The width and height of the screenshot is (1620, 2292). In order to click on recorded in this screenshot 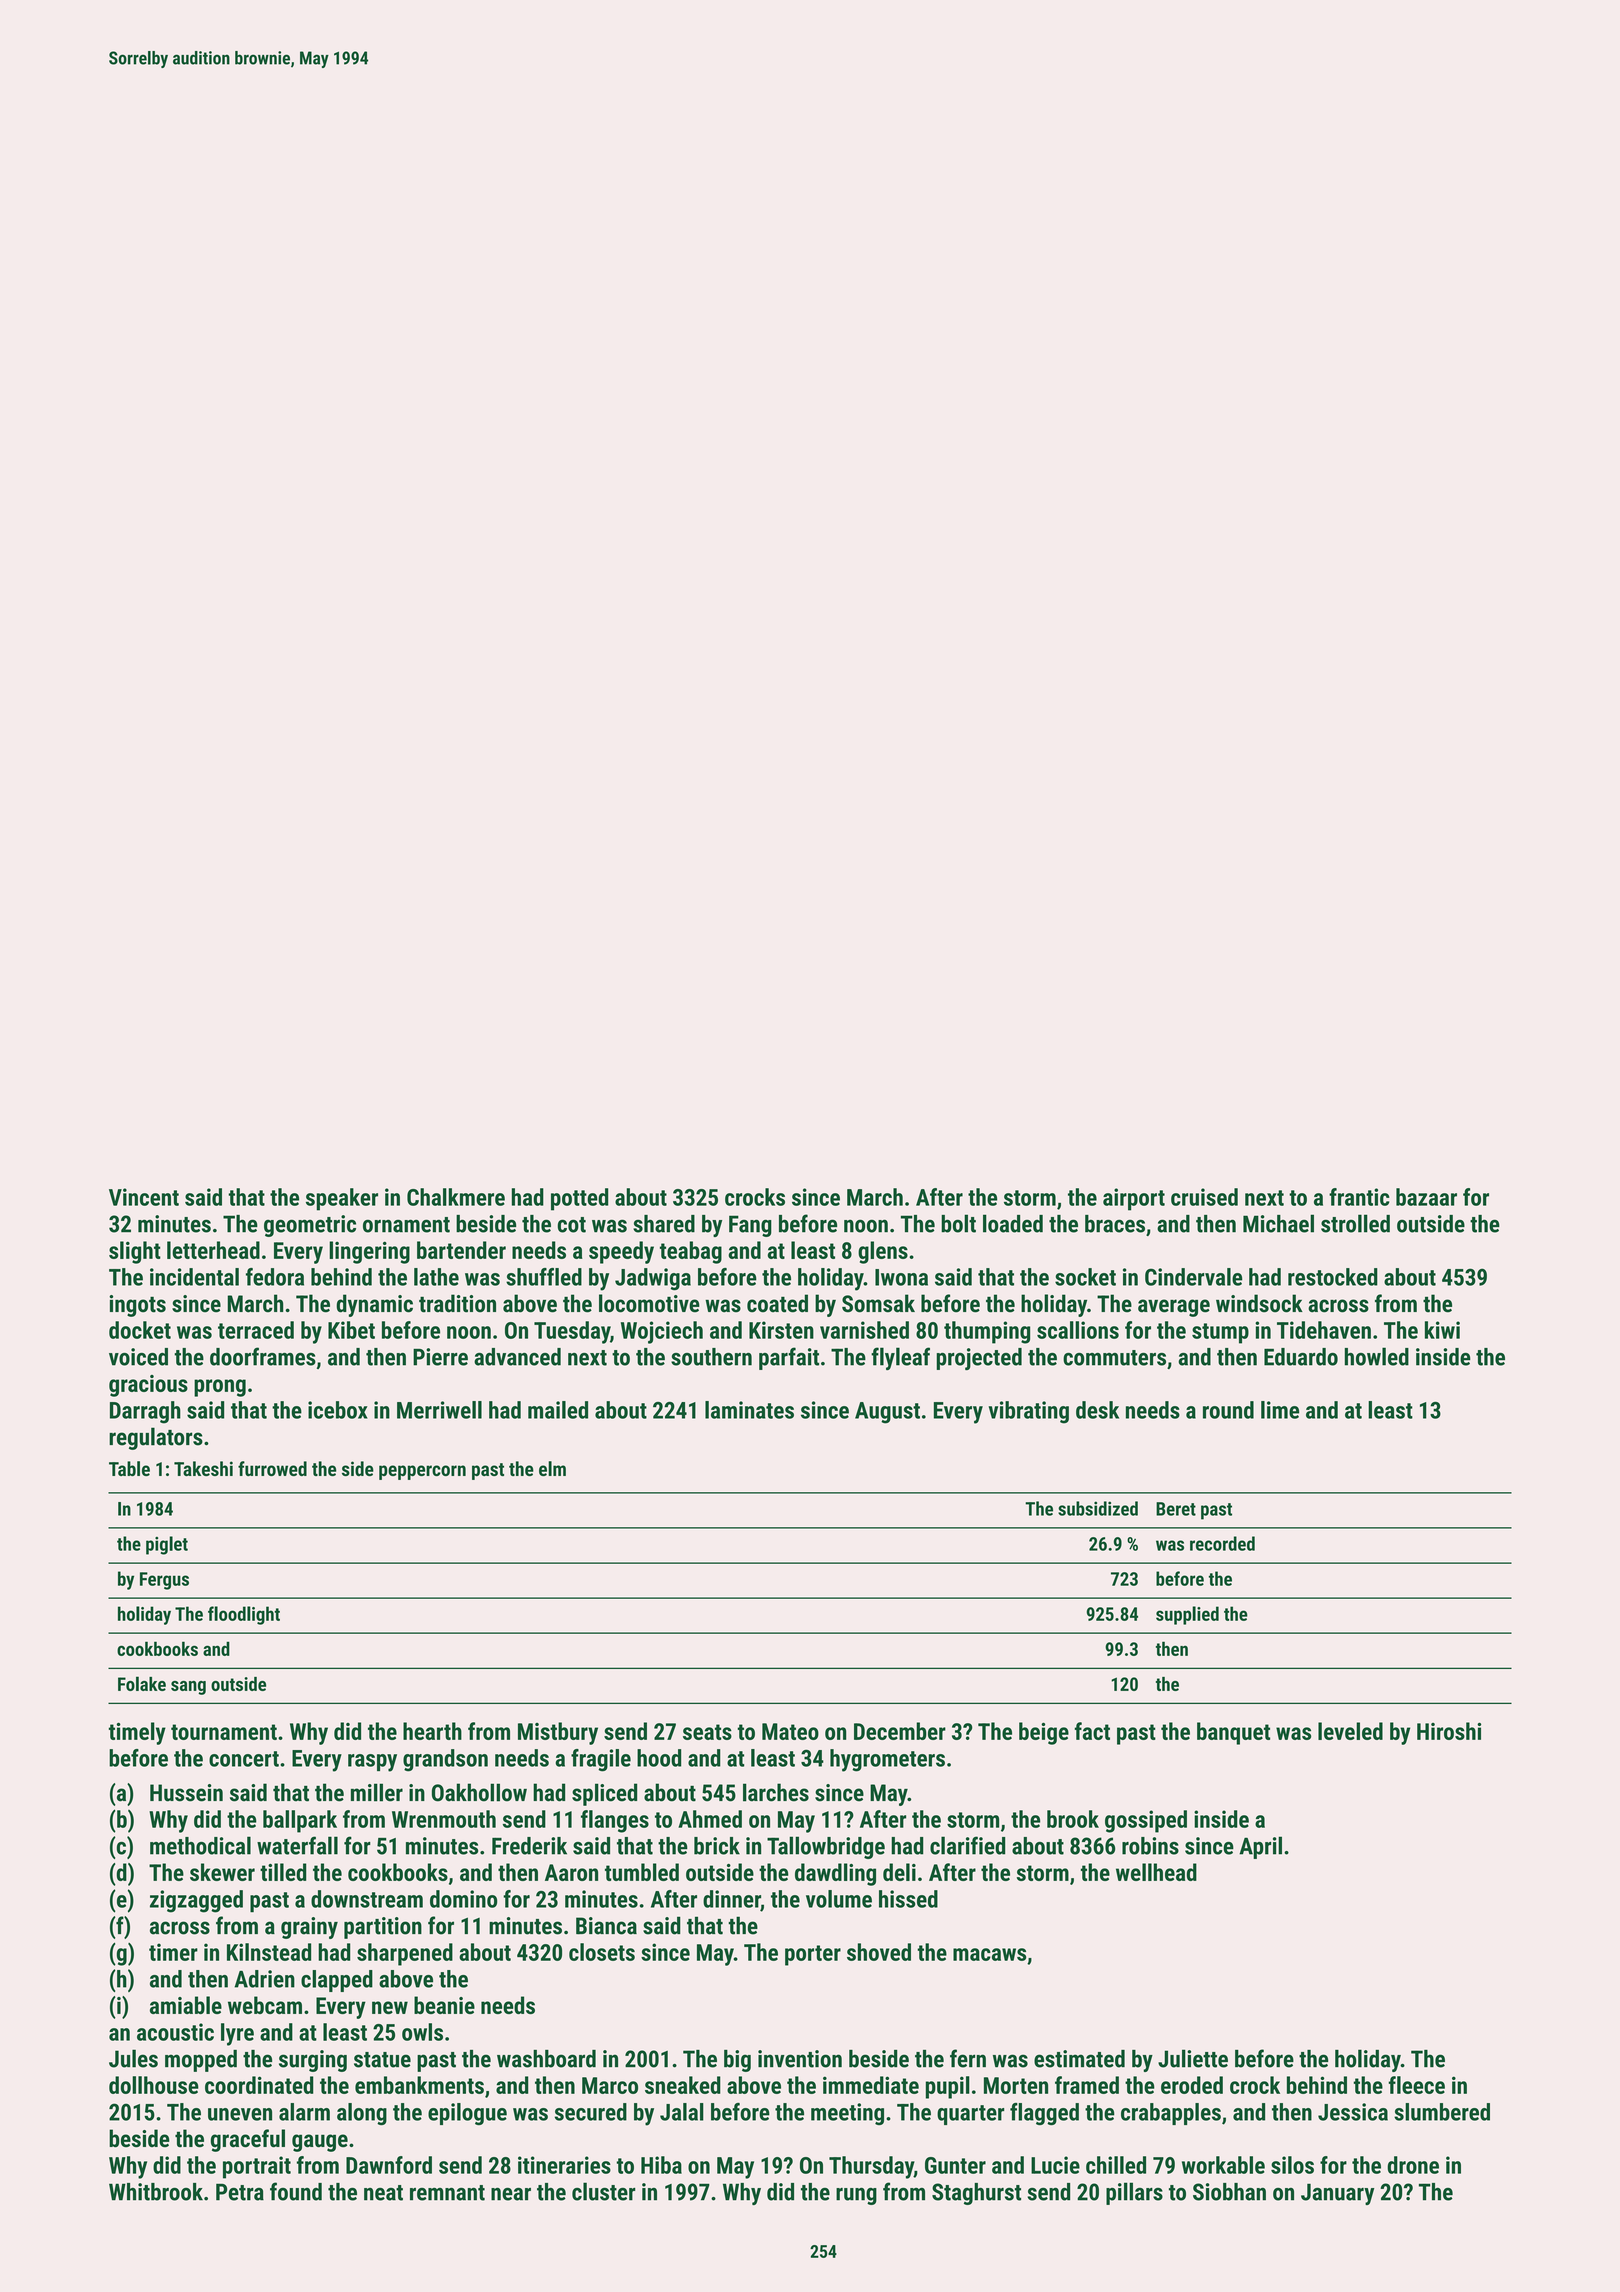, I will do `click(1222, 1543)`.
